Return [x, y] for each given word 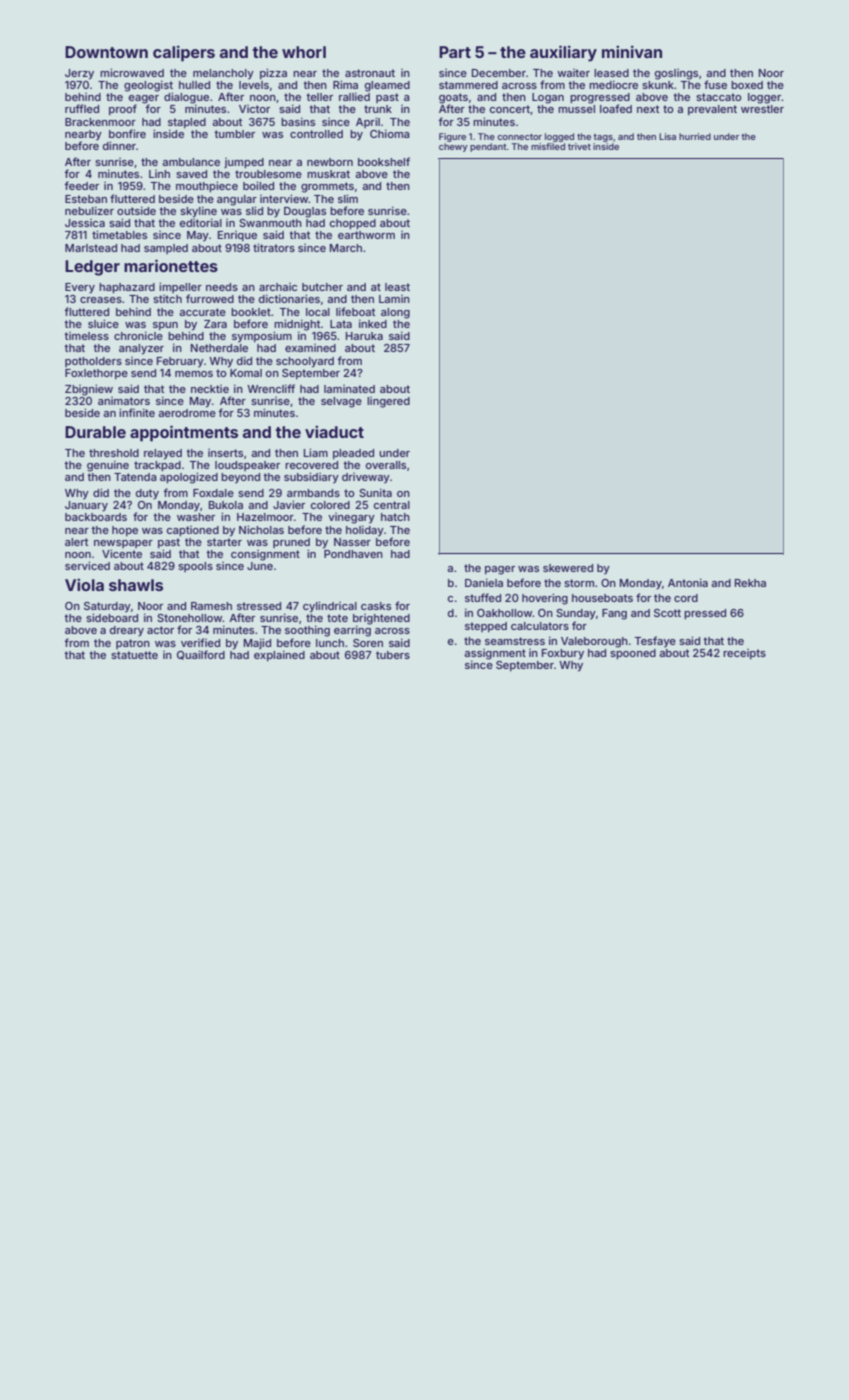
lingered [388, 402]
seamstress [515, 641]
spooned [633, 654]
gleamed [387, 86]
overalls [386, 465]
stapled [187, 123]
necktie [210, 389]
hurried [695, 136]
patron [133, 644]
